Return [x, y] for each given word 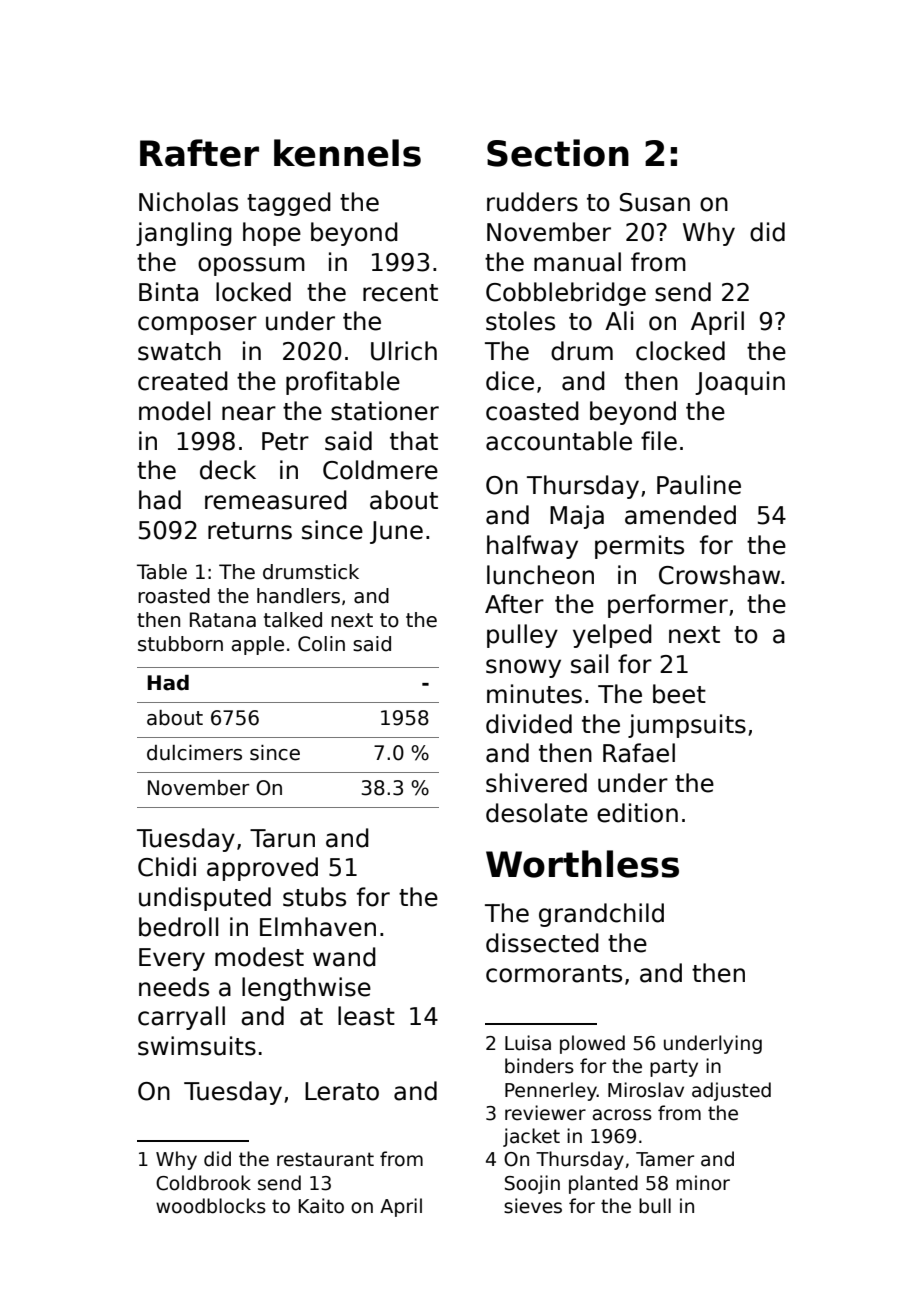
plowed [592, 1044]
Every [172, 959]
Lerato [342, 1091]
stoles [520, 321]
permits [639, 547]
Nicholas [188, 202]
